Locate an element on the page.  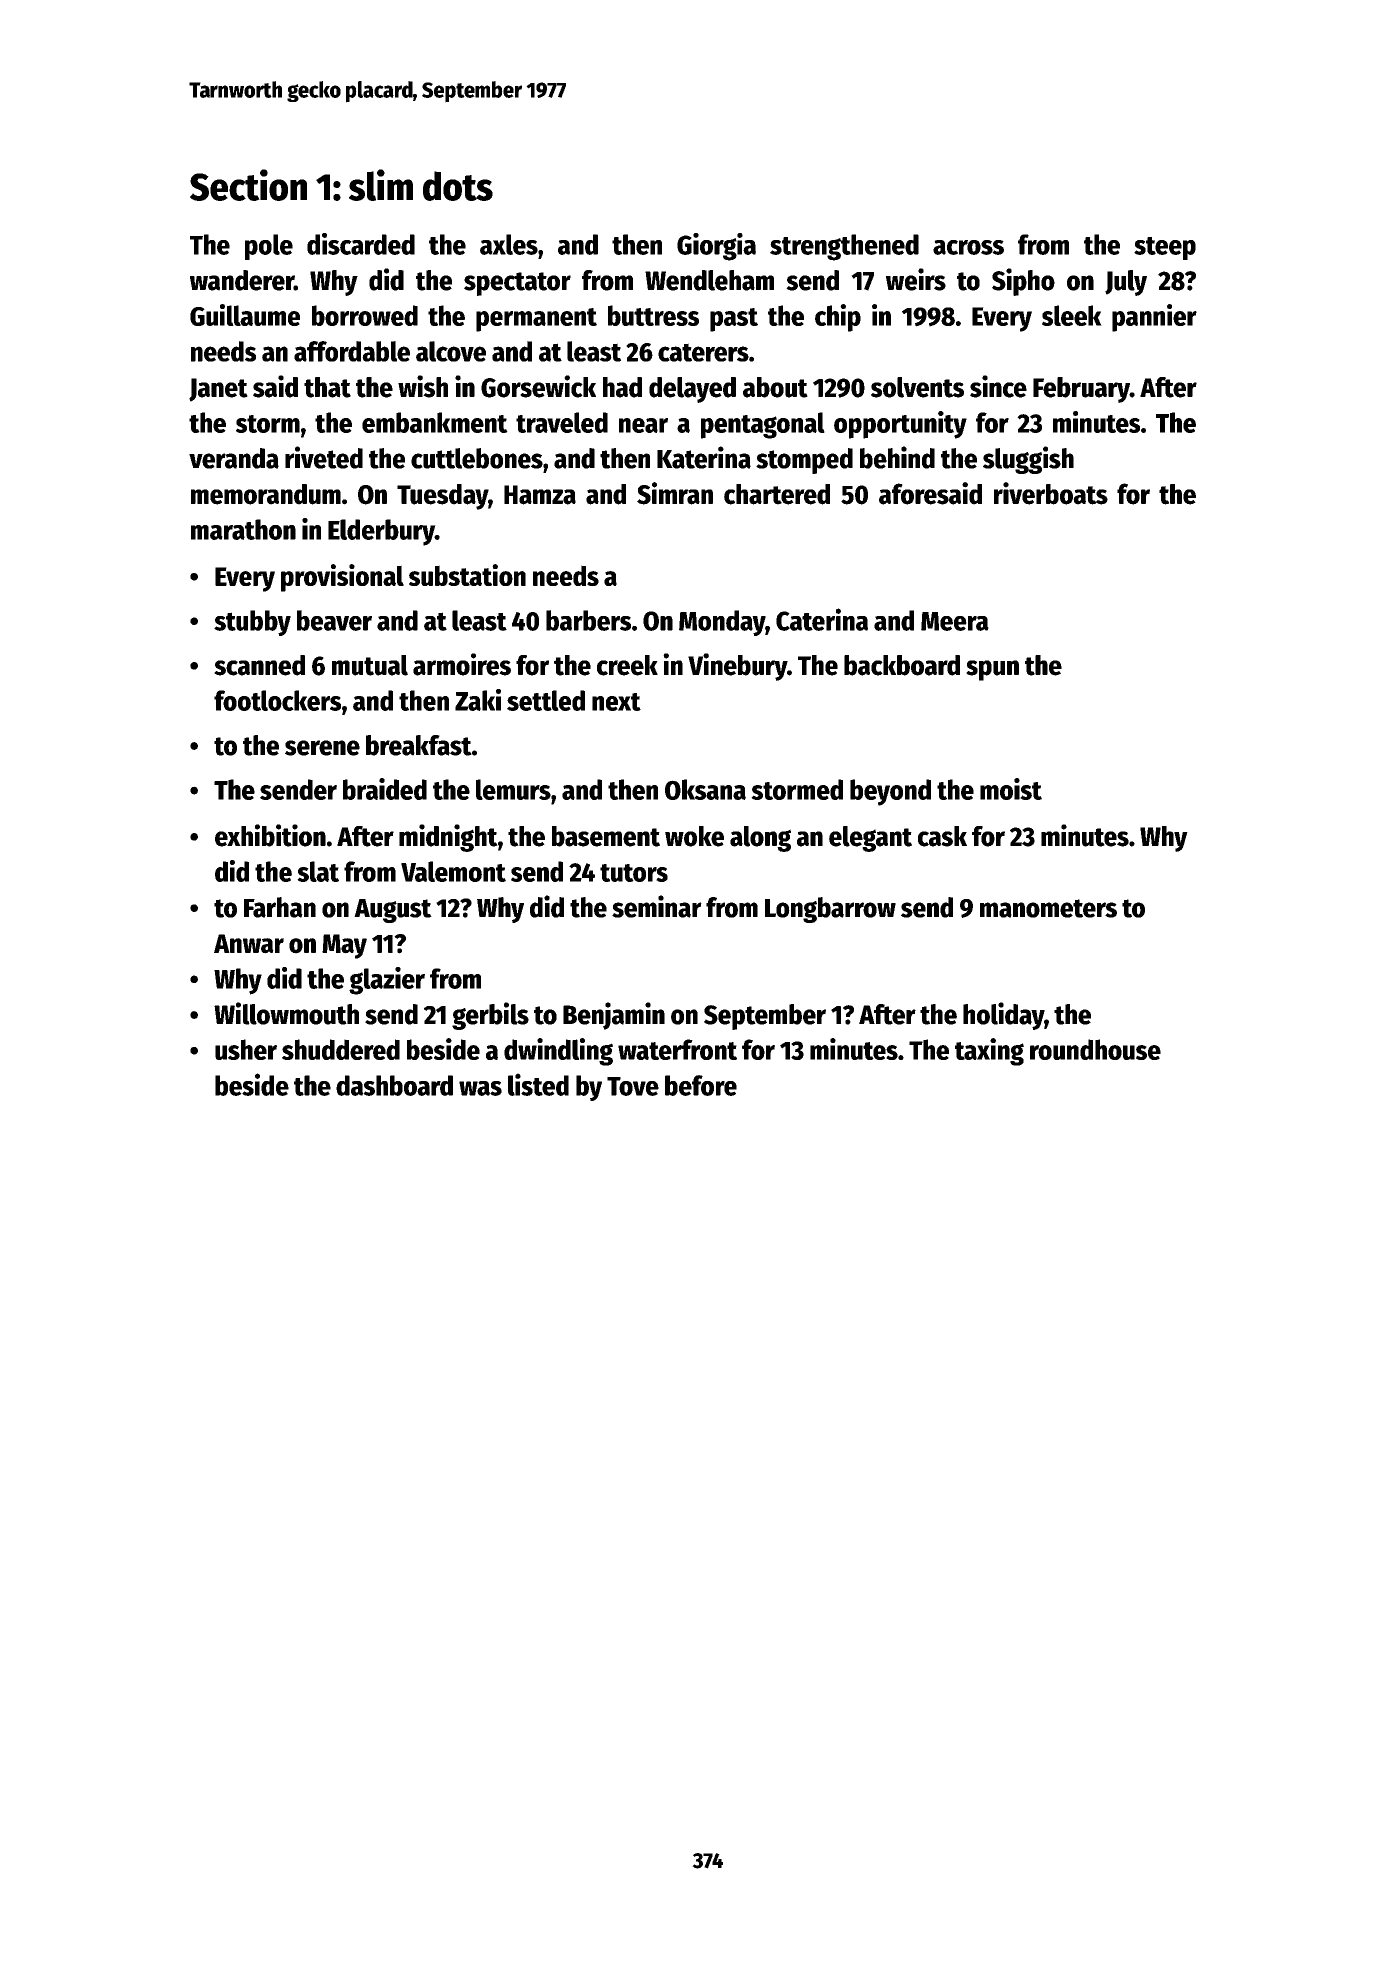
exhibition is located at coordinates (270, 835).
